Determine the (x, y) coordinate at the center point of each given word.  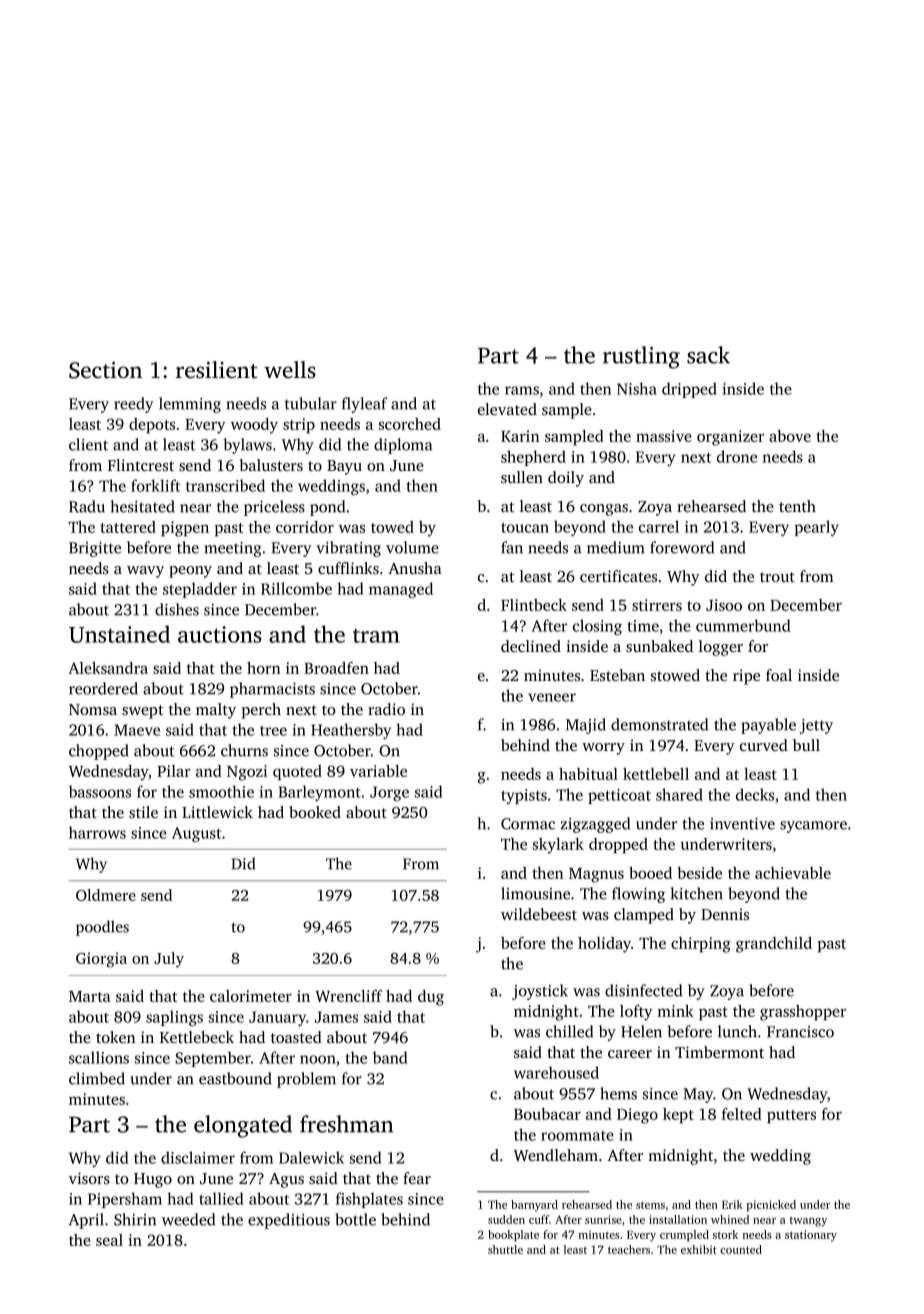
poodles (102, 928)
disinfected (643, 990)
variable (378, 771)
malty (216, 711)
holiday (604, 945)
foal (779, 675)
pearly (816, 528)
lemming (190, 405)
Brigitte (95, 549)
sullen (522, 477)
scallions (99, 1057)
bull (806, 745)
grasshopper (803, 1013)
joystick (540, 992)
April (86, 1221)
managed (401, 590)
